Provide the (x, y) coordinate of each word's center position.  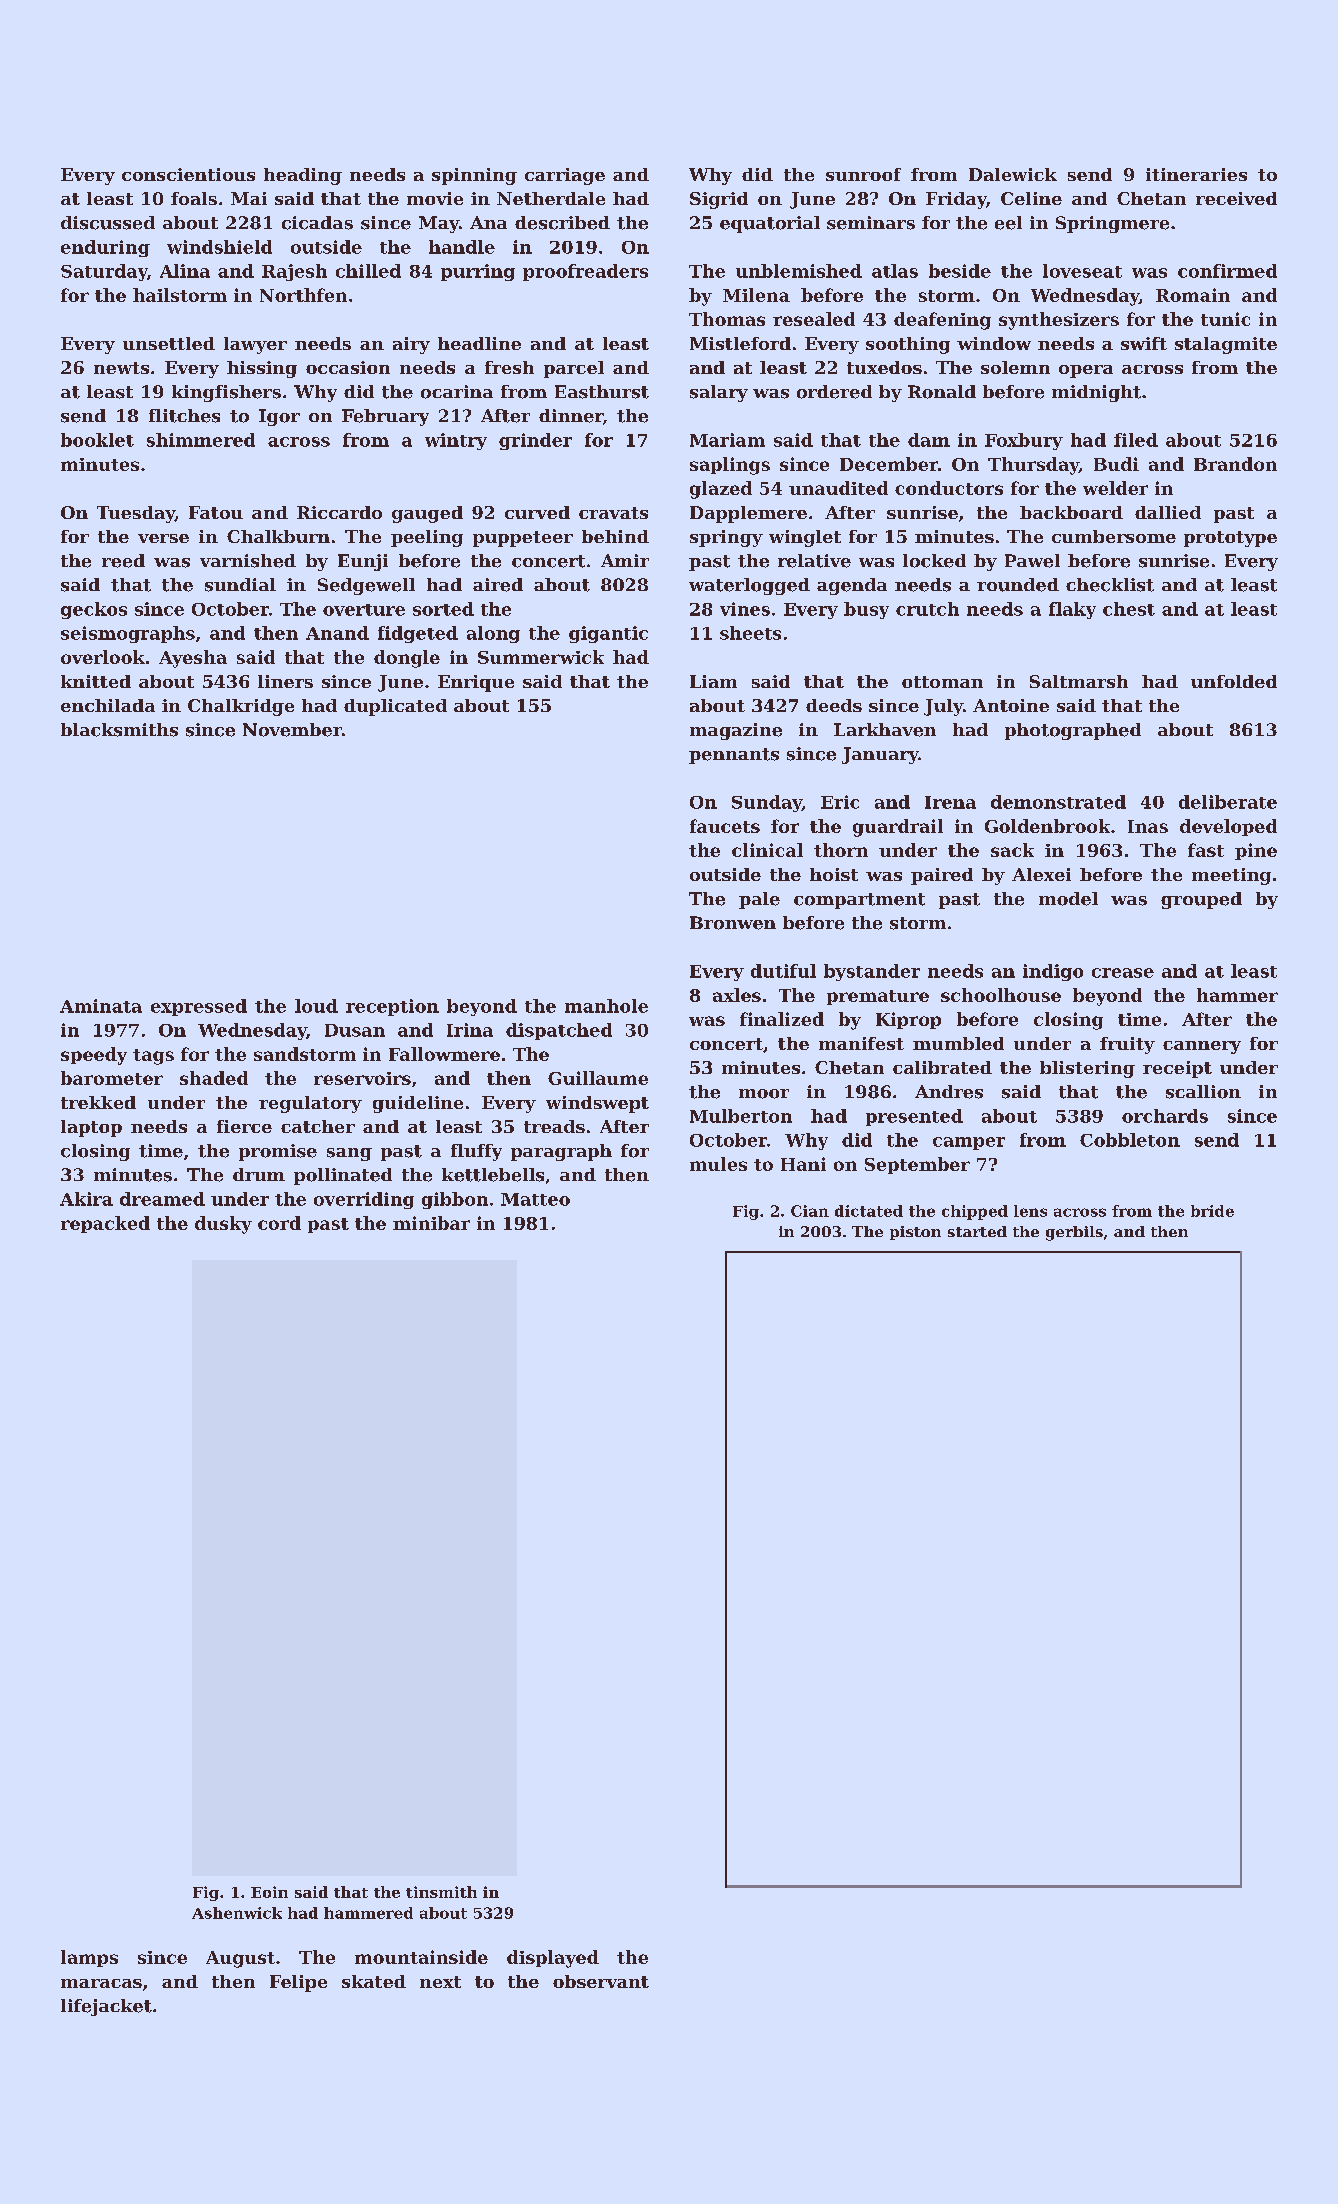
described (562, 223)
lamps (89, 1958)
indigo (1053, 972)
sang (349, 1154)
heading (303, 176)
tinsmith (441, 1892)
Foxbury (1024, 441)
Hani (803, 1164)
